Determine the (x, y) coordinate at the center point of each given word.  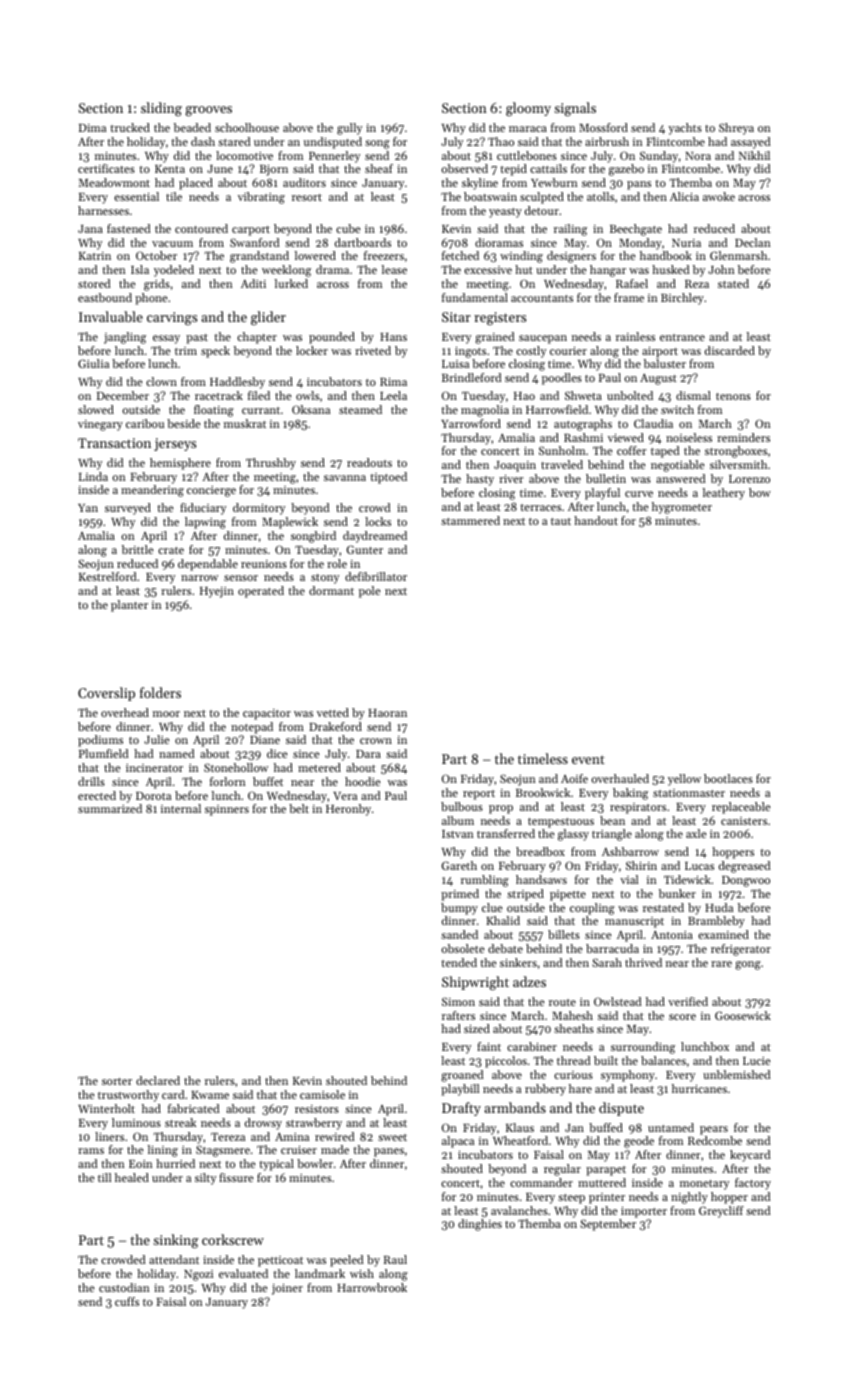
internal (181, 808)
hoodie (363, 781)
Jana (90, 229)
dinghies (480, 1225)
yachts (685, 129)
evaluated (243, 1273)
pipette (568, 895)
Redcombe (715, 1140)
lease (394, 269)
